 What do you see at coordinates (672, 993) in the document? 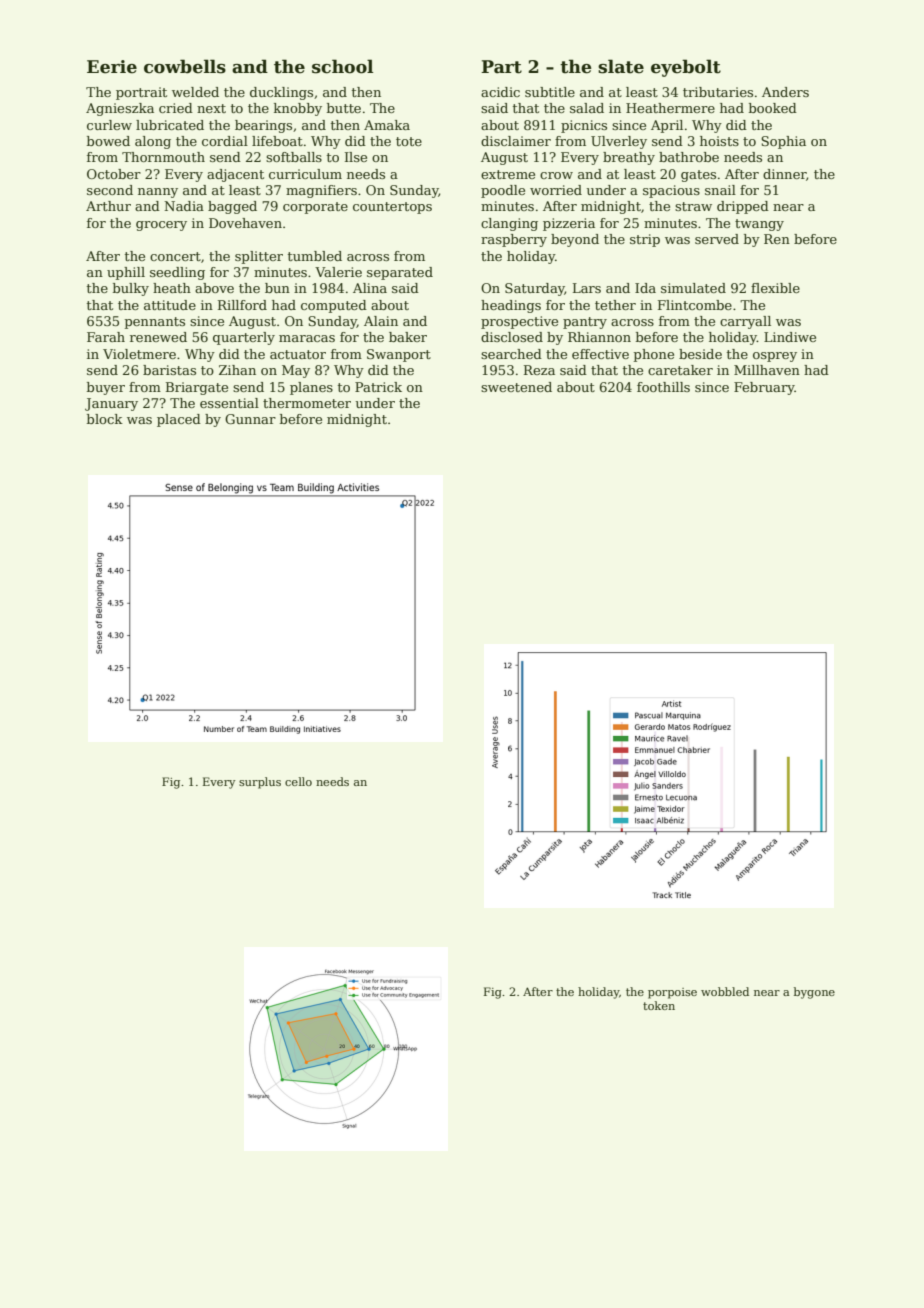
I see `porpoise` at bounding box center [672, 993].
